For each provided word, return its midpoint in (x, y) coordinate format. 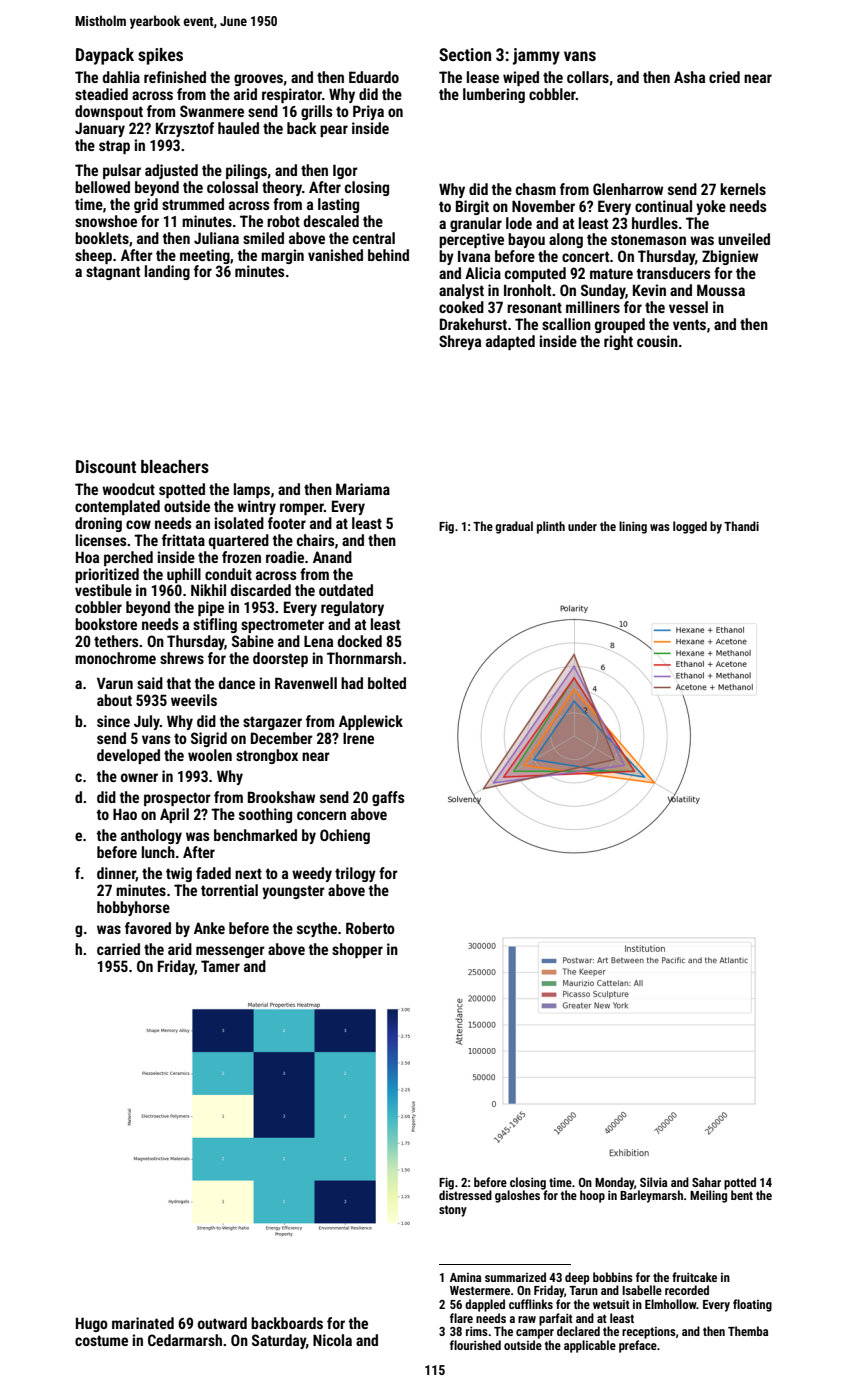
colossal (232, 187)
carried (118, 949)
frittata (183, 540)
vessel (688, 307)
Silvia (653, 1182)
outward (222, 1323)
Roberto (370, 928)
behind (388, 255)
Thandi (741, 526)
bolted (387, 683)
